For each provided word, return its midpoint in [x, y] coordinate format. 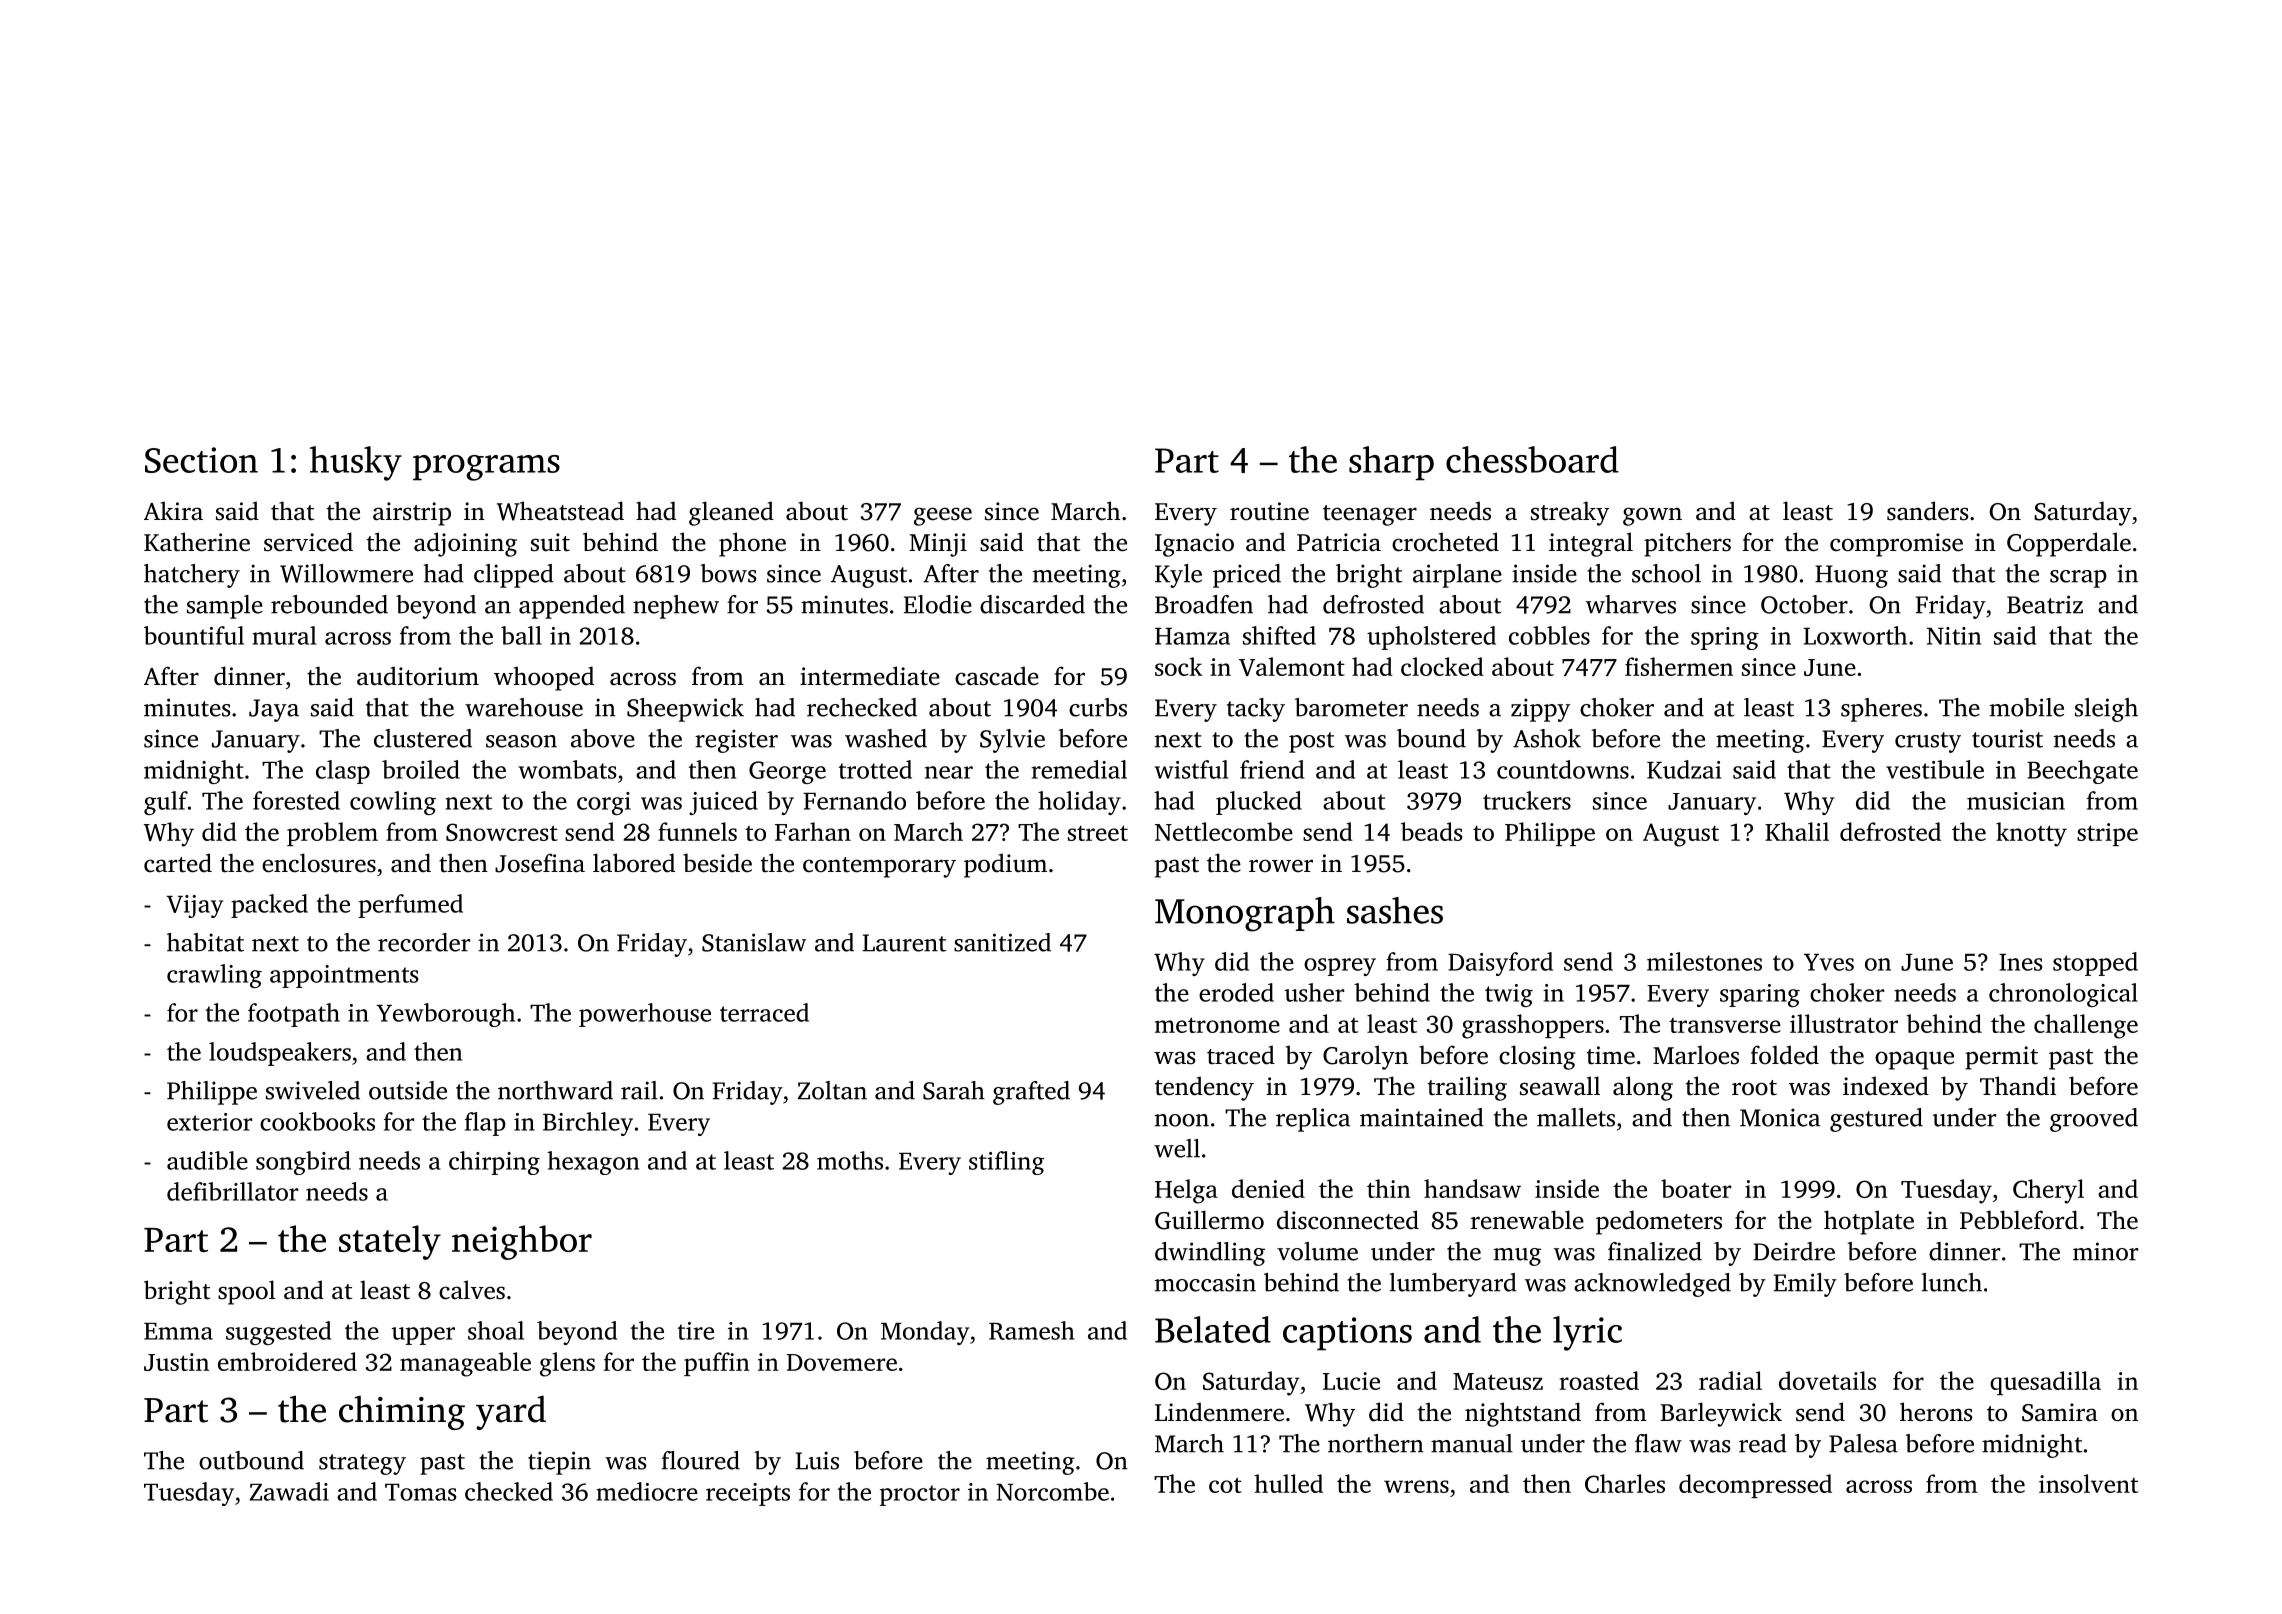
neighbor [522, 1242]
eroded [1236, 992]
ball [521, 635]
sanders [1928, 511]
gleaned [731, 513]
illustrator [1844, 1023]
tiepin [559, 1463]
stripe [2107, 834]
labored [634, 863]
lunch [1952, 1282]
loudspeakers [280, 1054]
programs [486, 468]
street [1098, 833]
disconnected [1348, 1220]
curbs [1098, 707]
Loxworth [1855, 635]
